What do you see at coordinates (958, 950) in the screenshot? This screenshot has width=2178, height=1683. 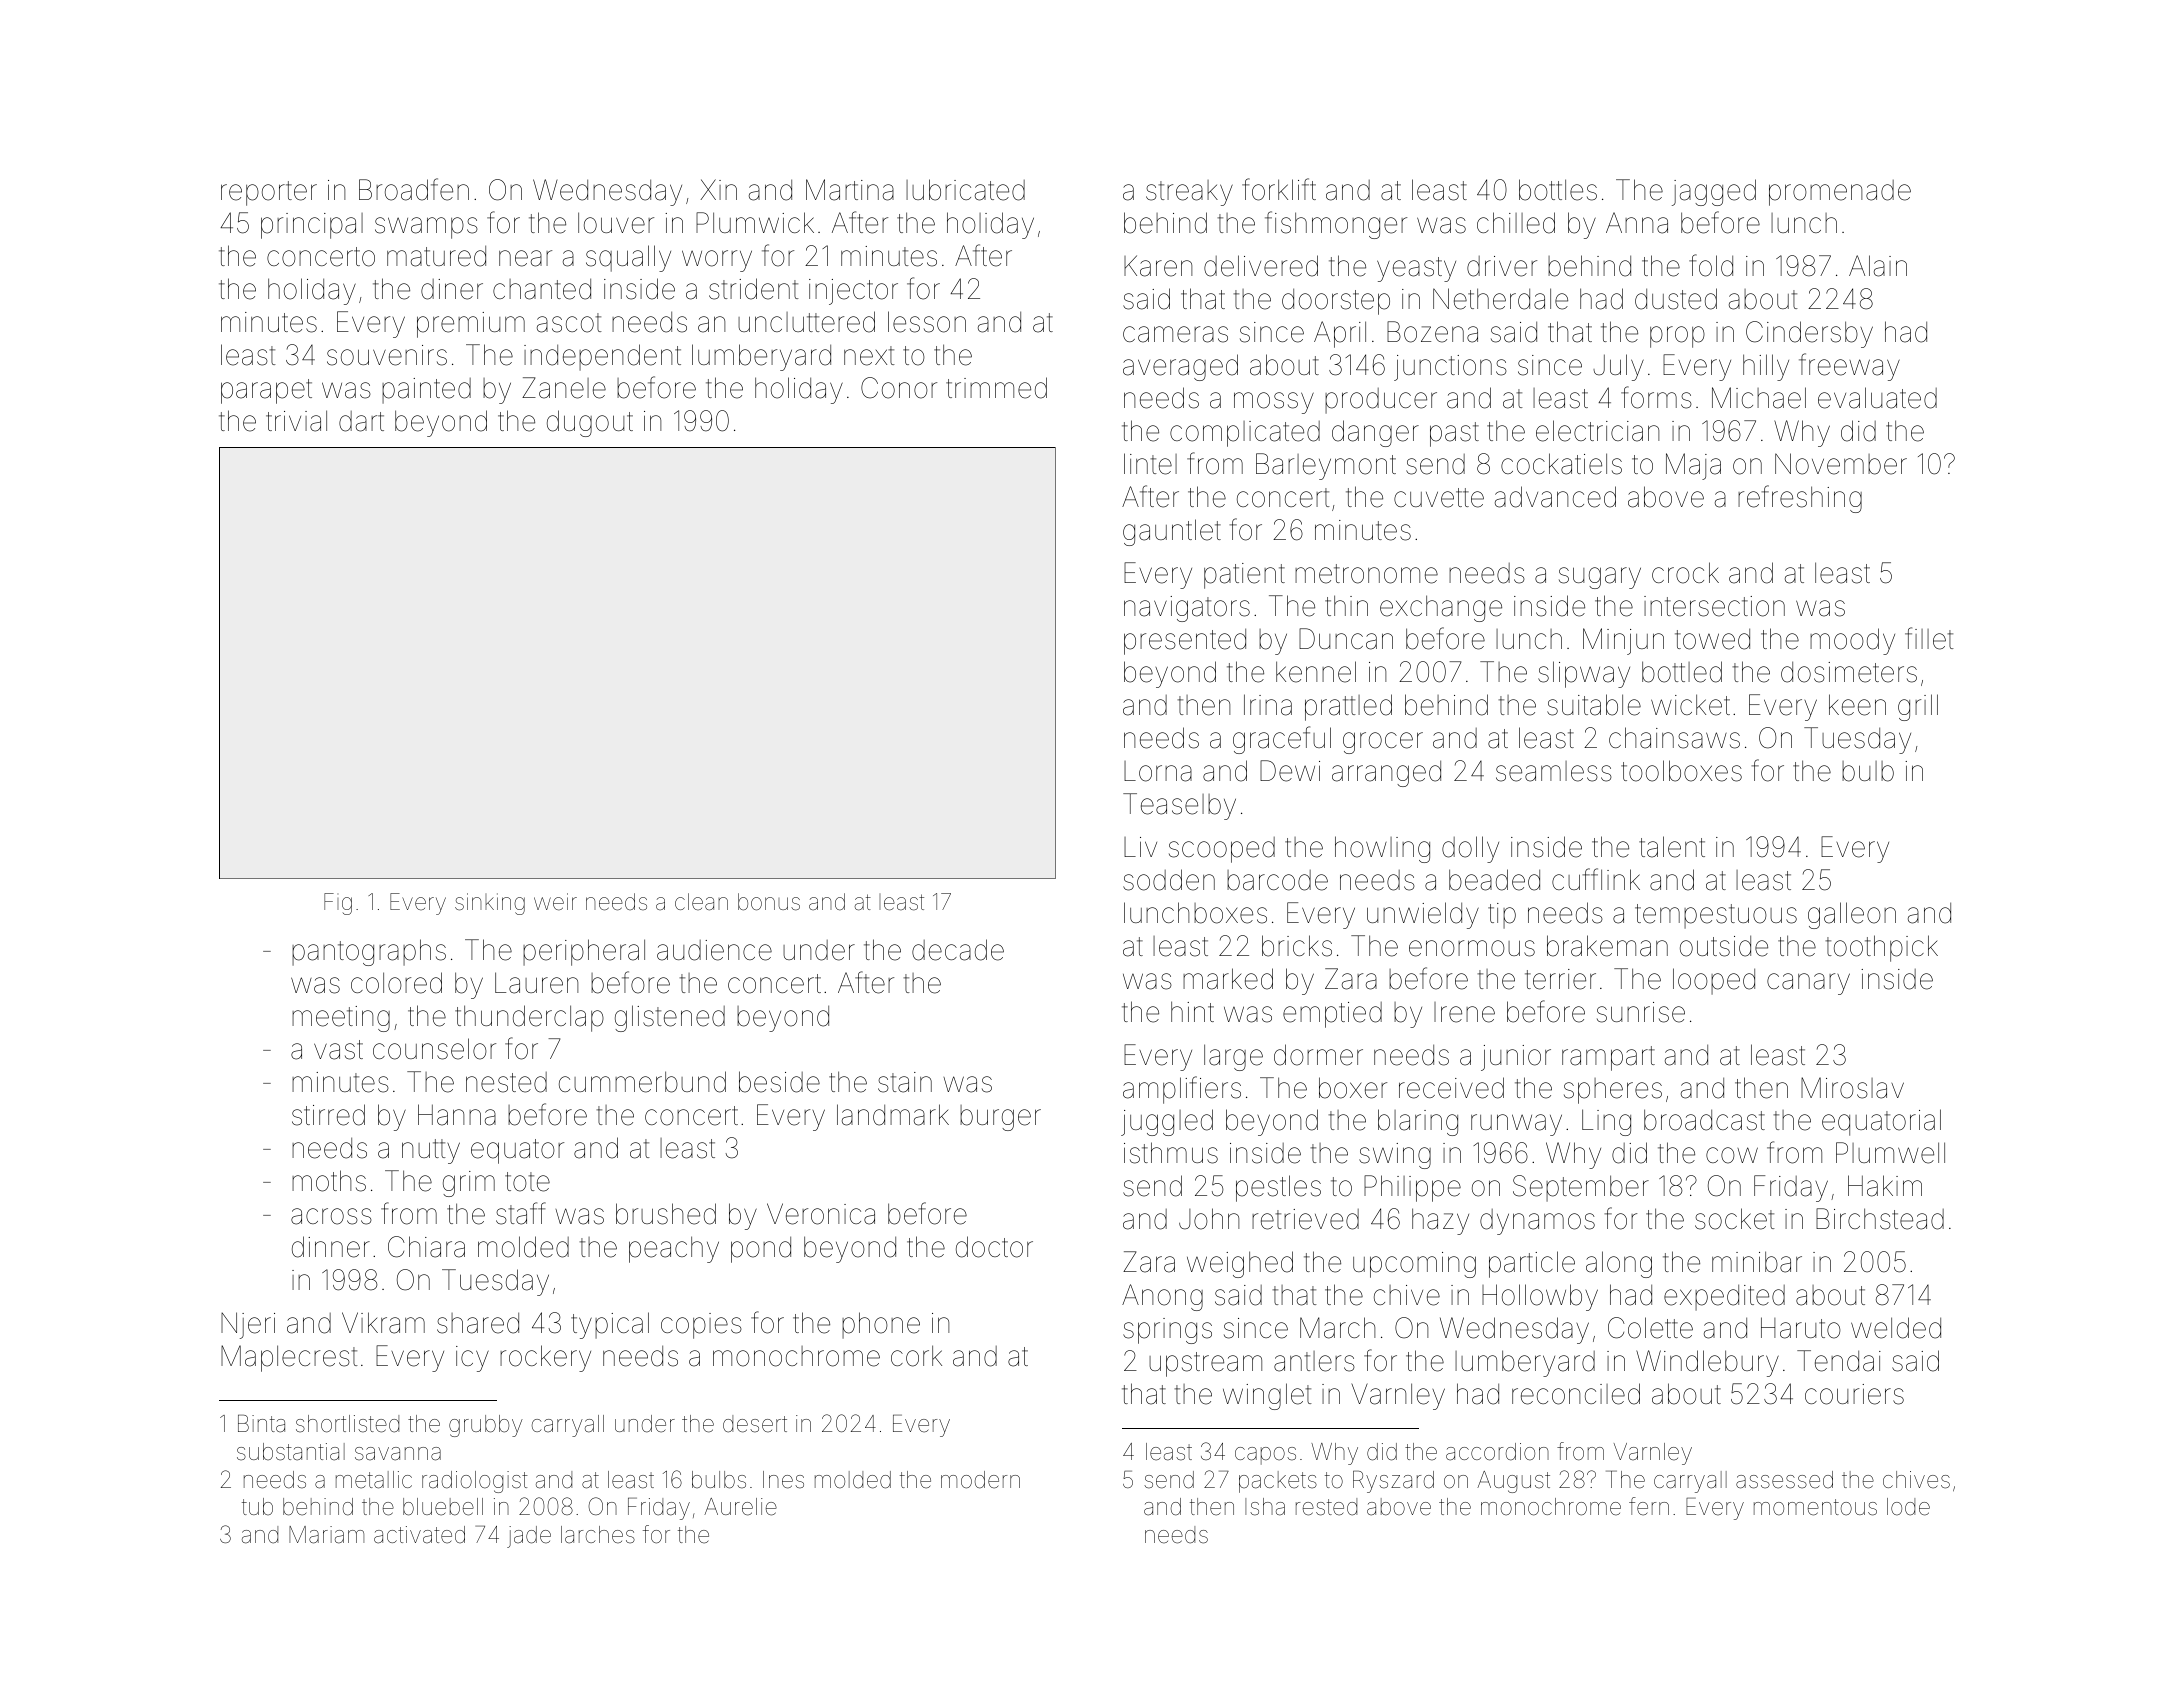 I see `decade` at bounding box center [958, 950].
